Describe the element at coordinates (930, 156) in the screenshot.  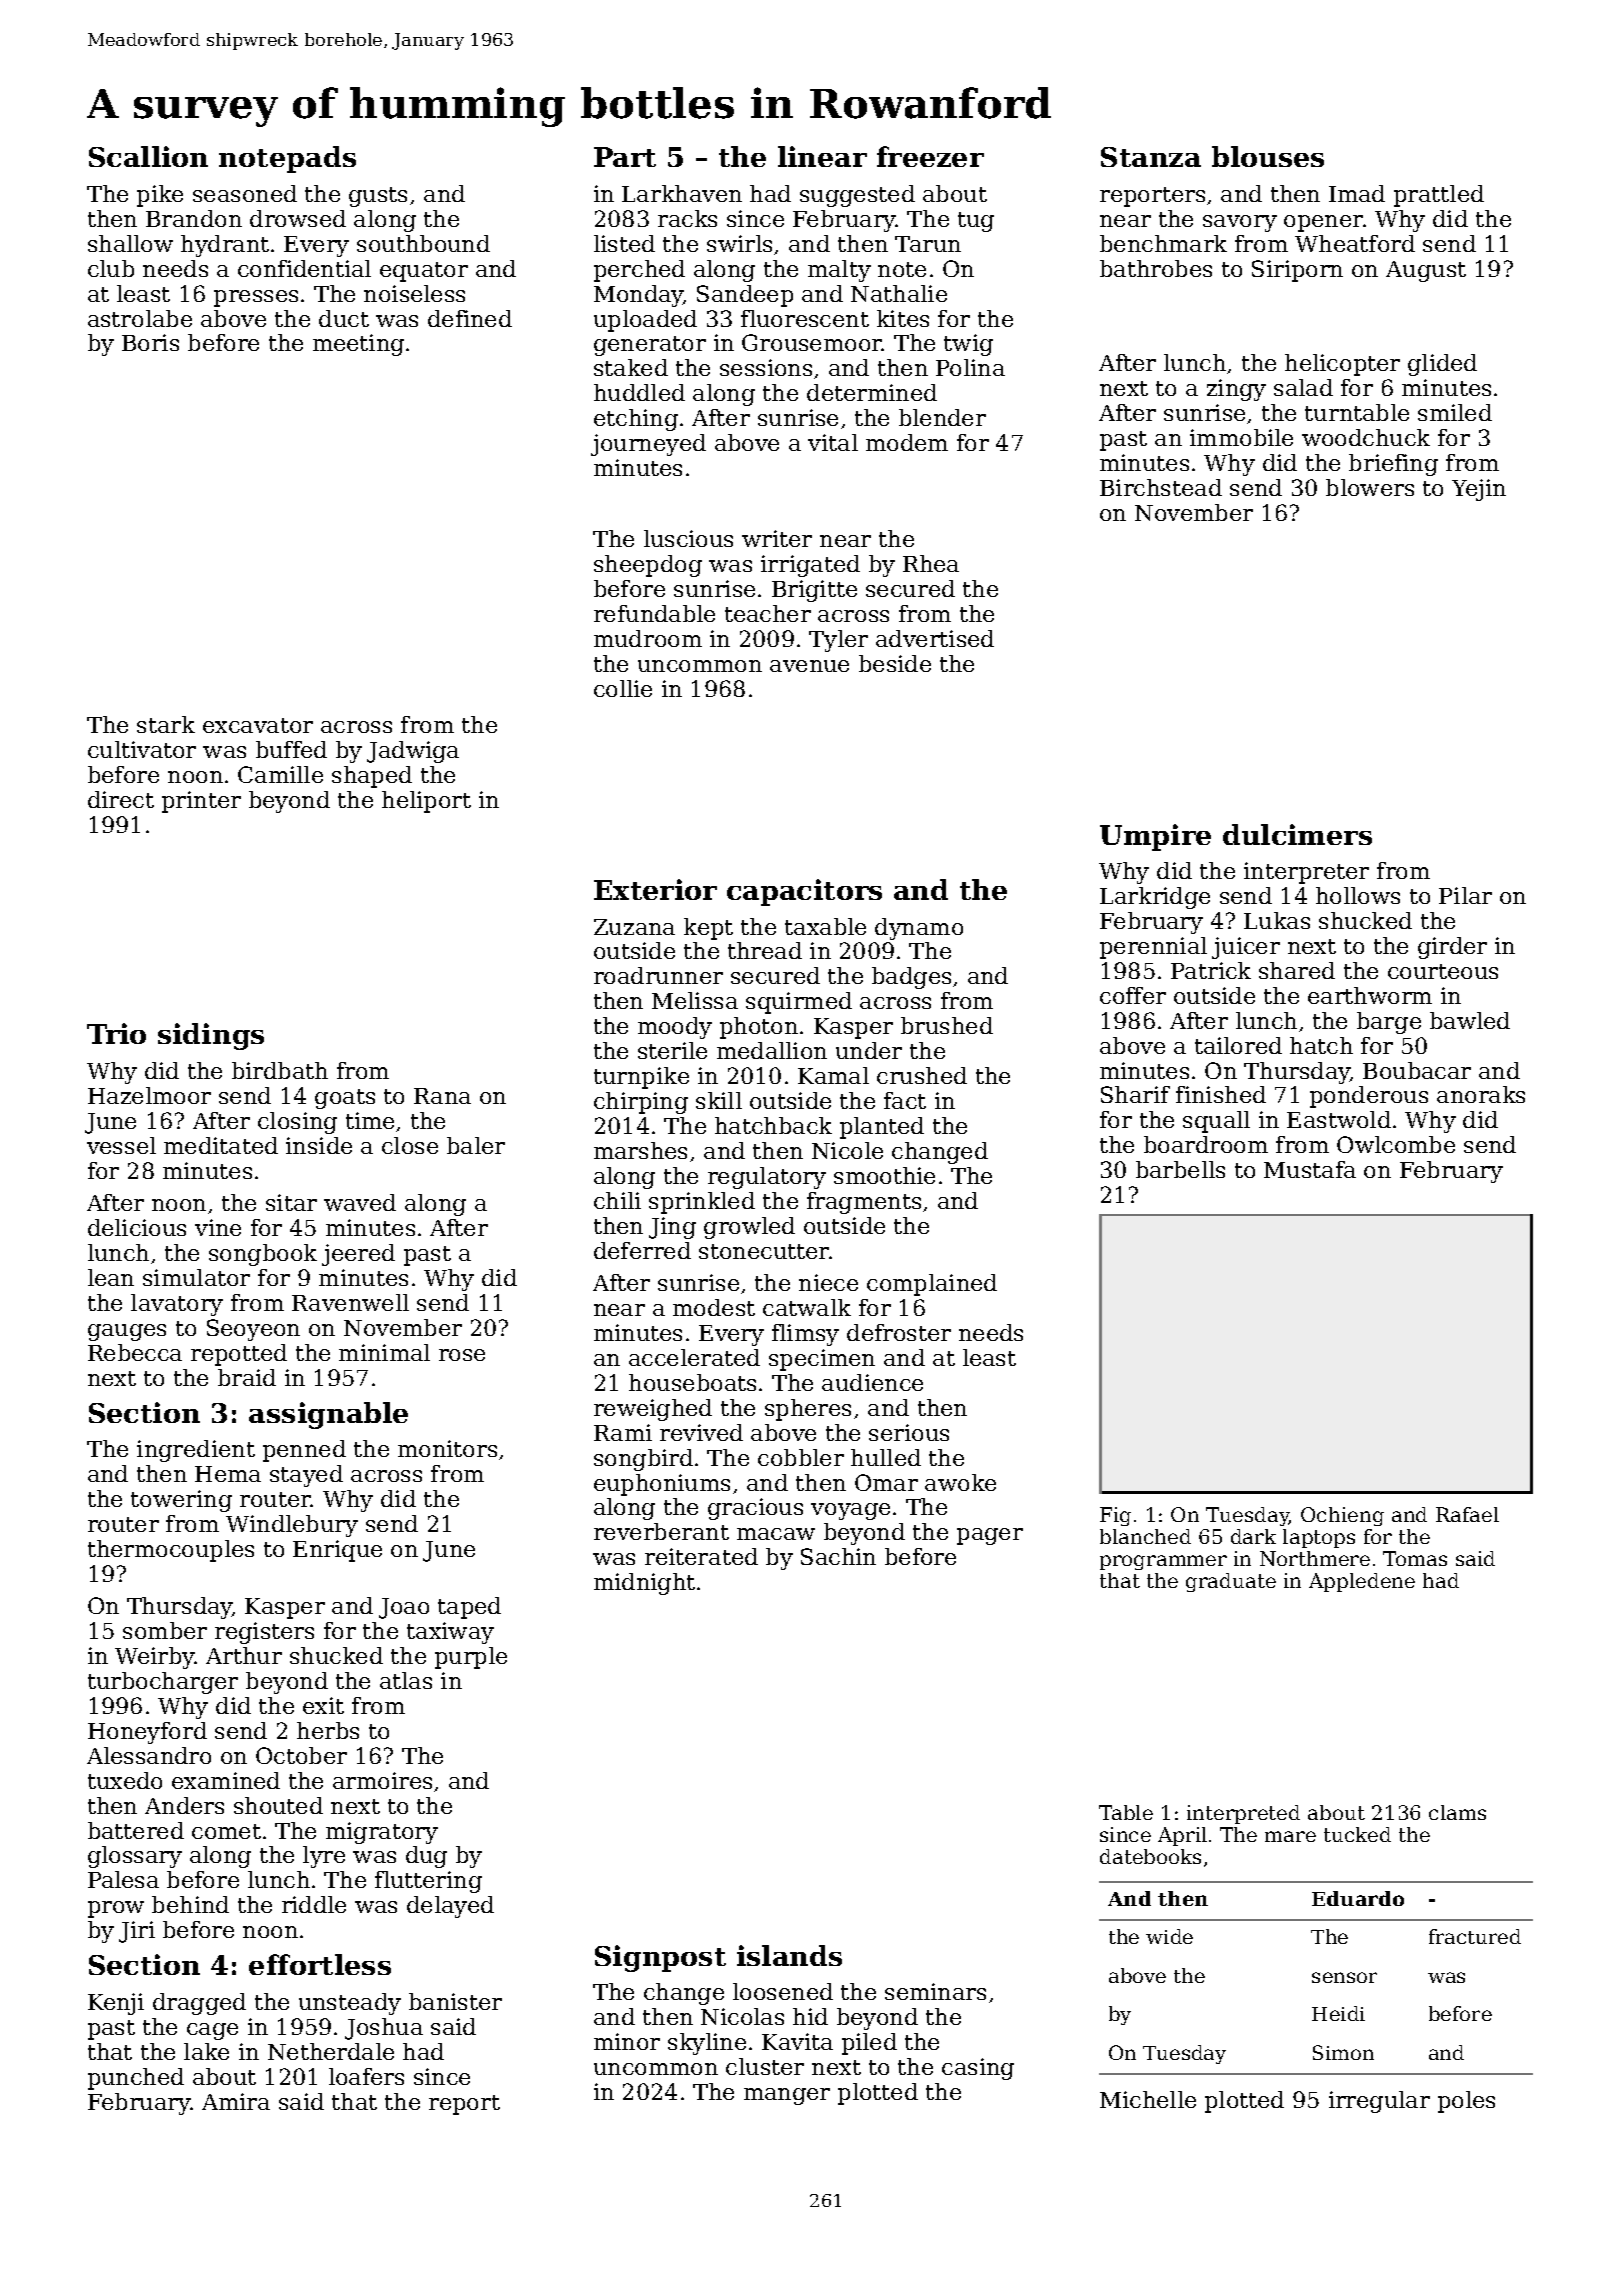
I see `freezer` at that location.
